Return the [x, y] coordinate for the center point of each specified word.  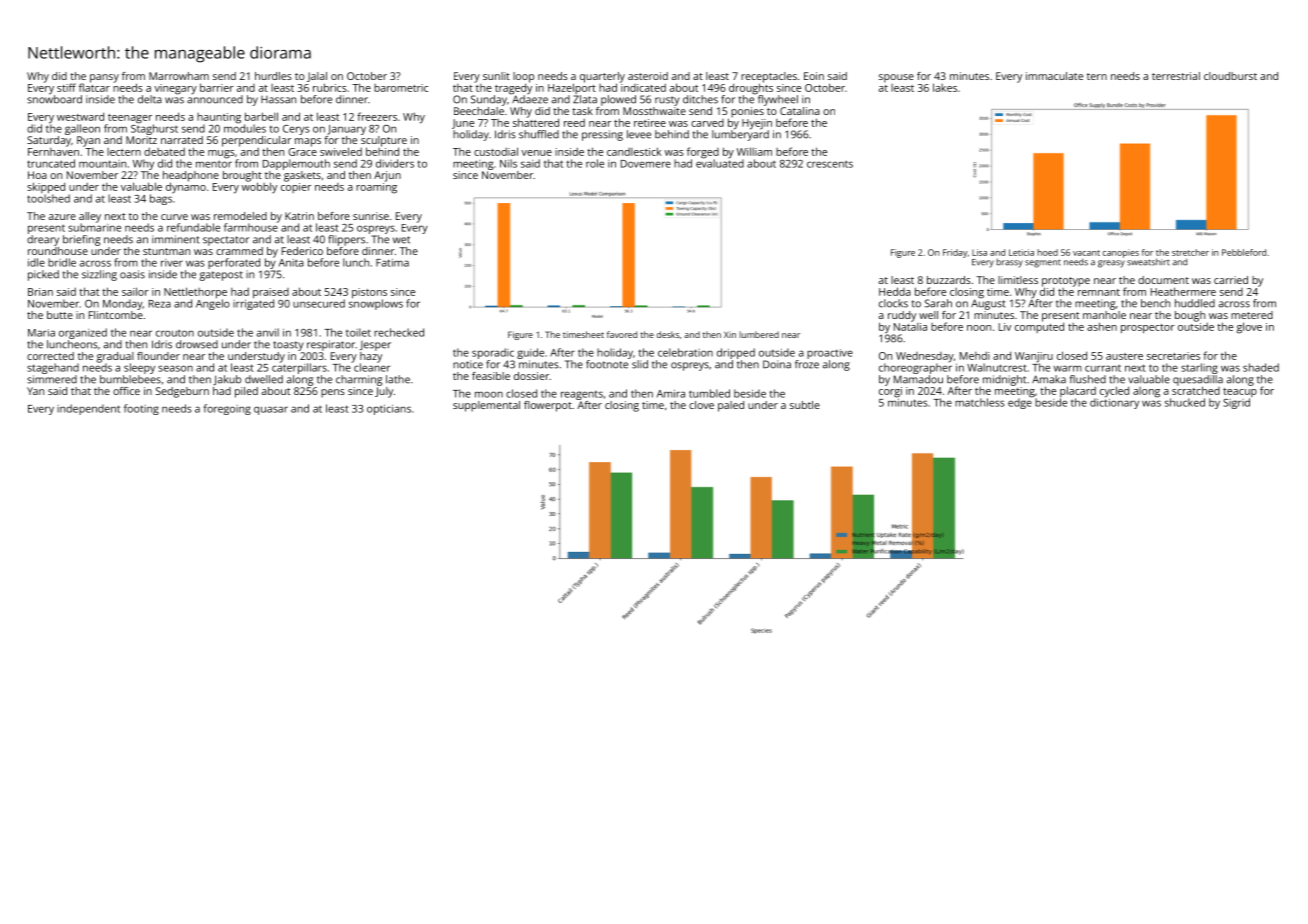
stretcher [1190, 252]
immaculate [1054, 76]
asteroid [648, 76]
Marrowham [179, 76]
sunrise [371, 216]
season [175, 368]
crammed [239, 251]
